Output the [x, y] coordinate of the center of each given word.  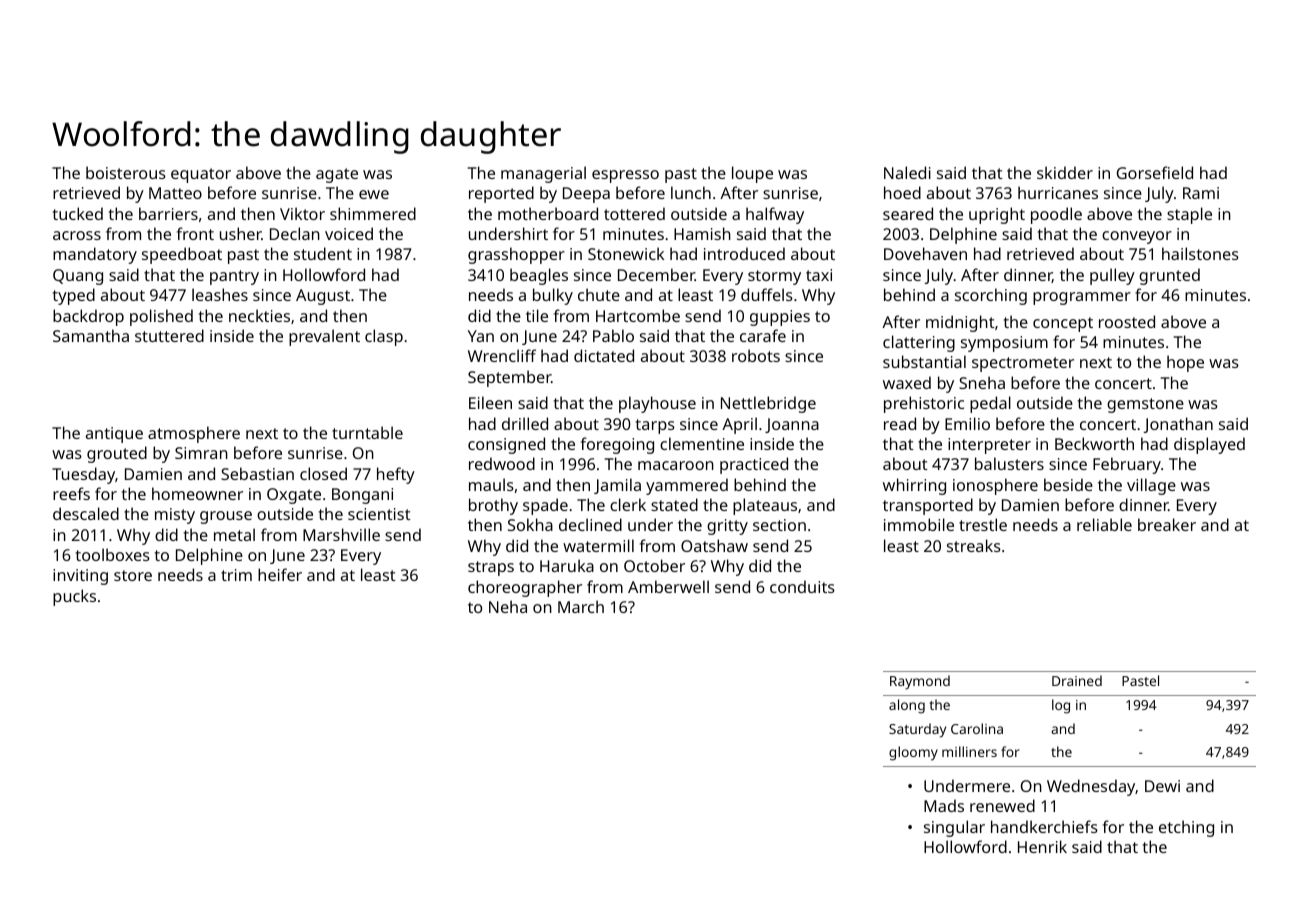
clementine [702, 443]
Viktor [302, 213]
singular [954, 828]
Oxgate [294, 496]
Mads [944, 805]
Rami [1201, 193]
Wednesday [1091, 787]
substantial [924, 361]
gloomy [913, 753]
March [581, 606]
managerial [543, 174]
